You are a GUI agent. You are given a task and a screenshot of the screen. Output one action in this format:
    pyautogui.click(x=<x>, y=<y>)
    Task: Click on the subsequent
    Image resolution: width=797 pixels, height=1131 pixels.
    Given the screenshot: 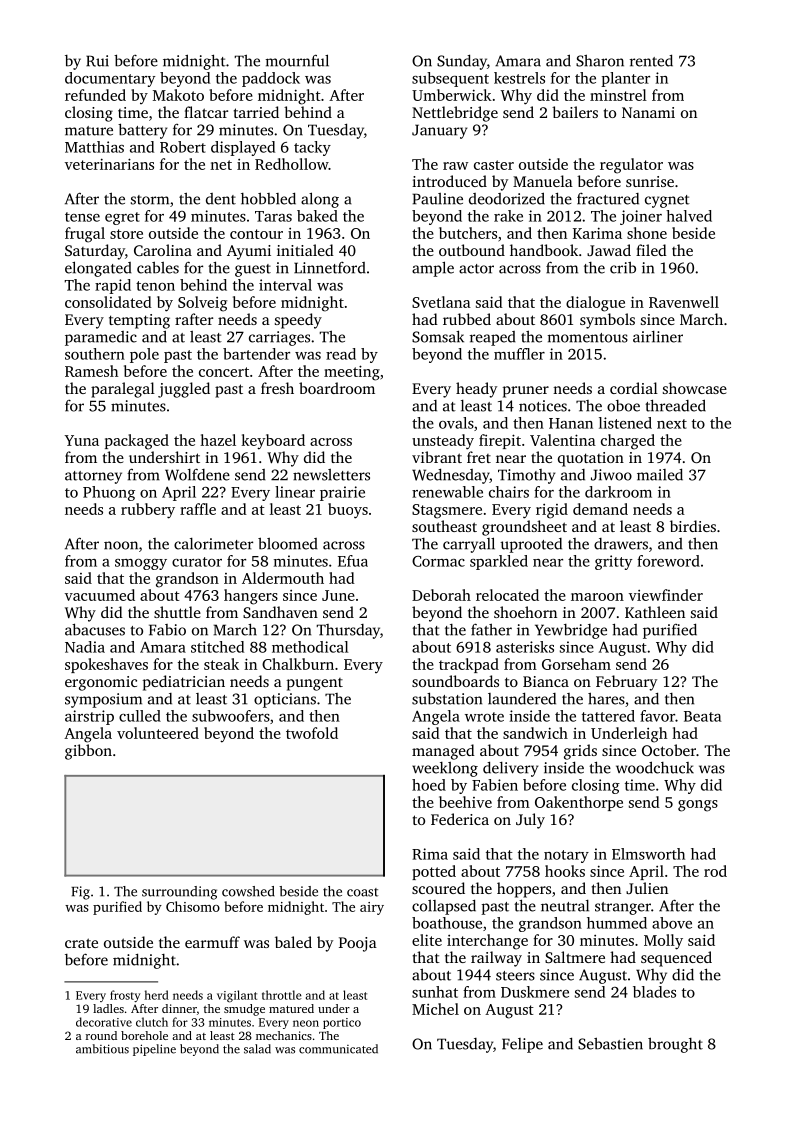 What is the action you would take?
    pyautogui.click(x=450, y=79)
